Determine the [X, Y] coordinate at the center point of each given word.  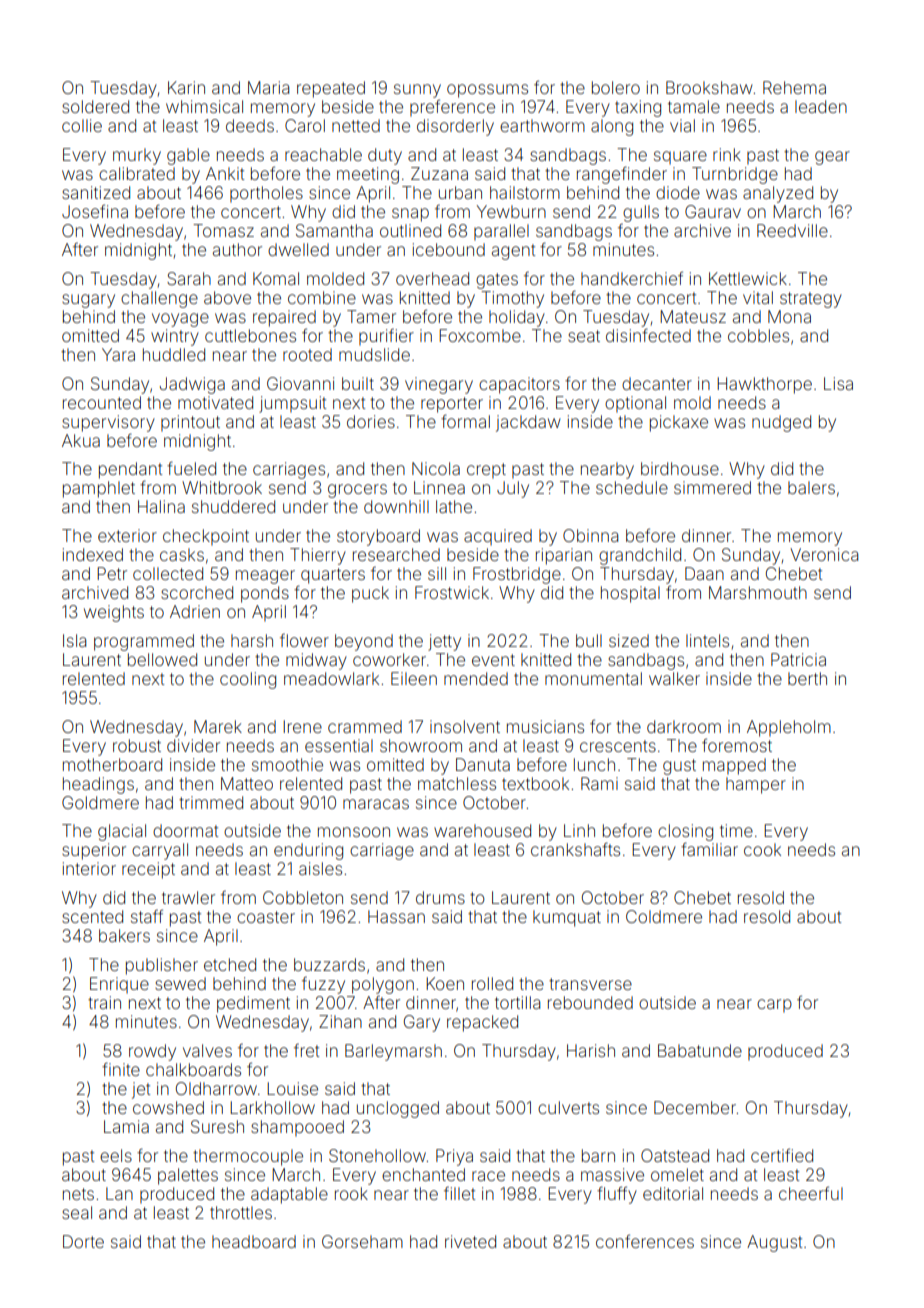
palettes [188, 1176]
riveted [470, 1241]
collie [82, 125]
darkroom [684, 726]
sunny [417, 91]
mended [476, 678]
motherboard [112, 764]
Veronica [824, 554]
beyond [364, 642]
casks [182, 554]
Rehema [794, 87]
